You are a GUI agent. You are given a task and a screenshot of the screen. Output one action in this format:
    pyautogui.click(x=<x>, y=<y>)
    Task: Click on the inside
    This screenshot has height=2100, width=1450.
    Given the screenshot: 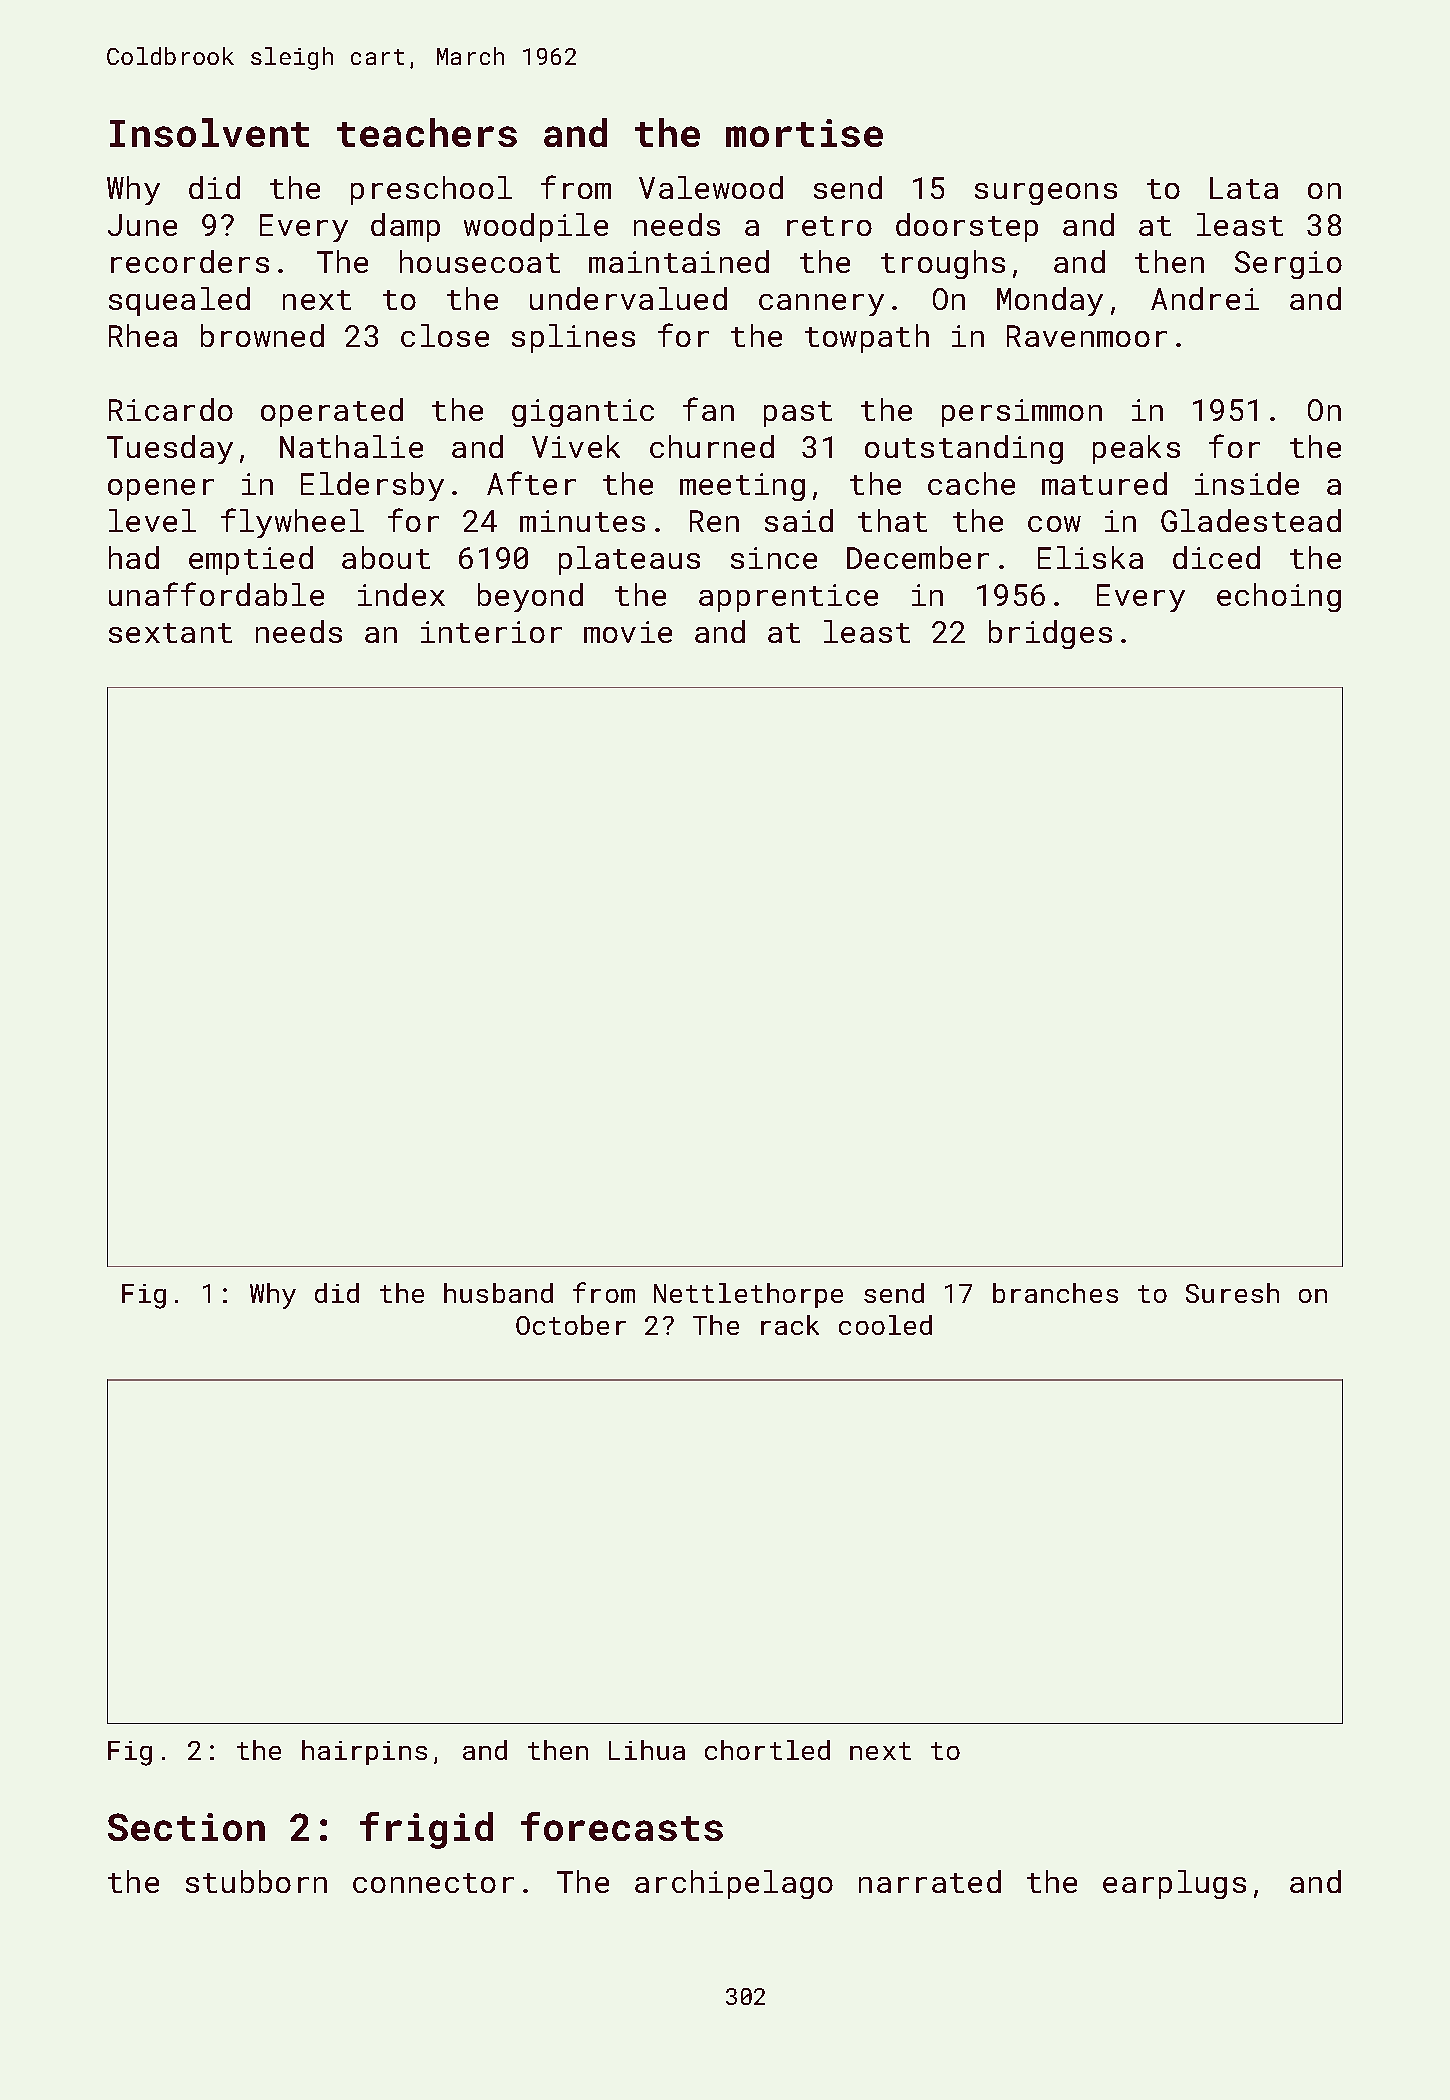 What is the action you would take?
    pyautogui.click(x=1247, y=483)
